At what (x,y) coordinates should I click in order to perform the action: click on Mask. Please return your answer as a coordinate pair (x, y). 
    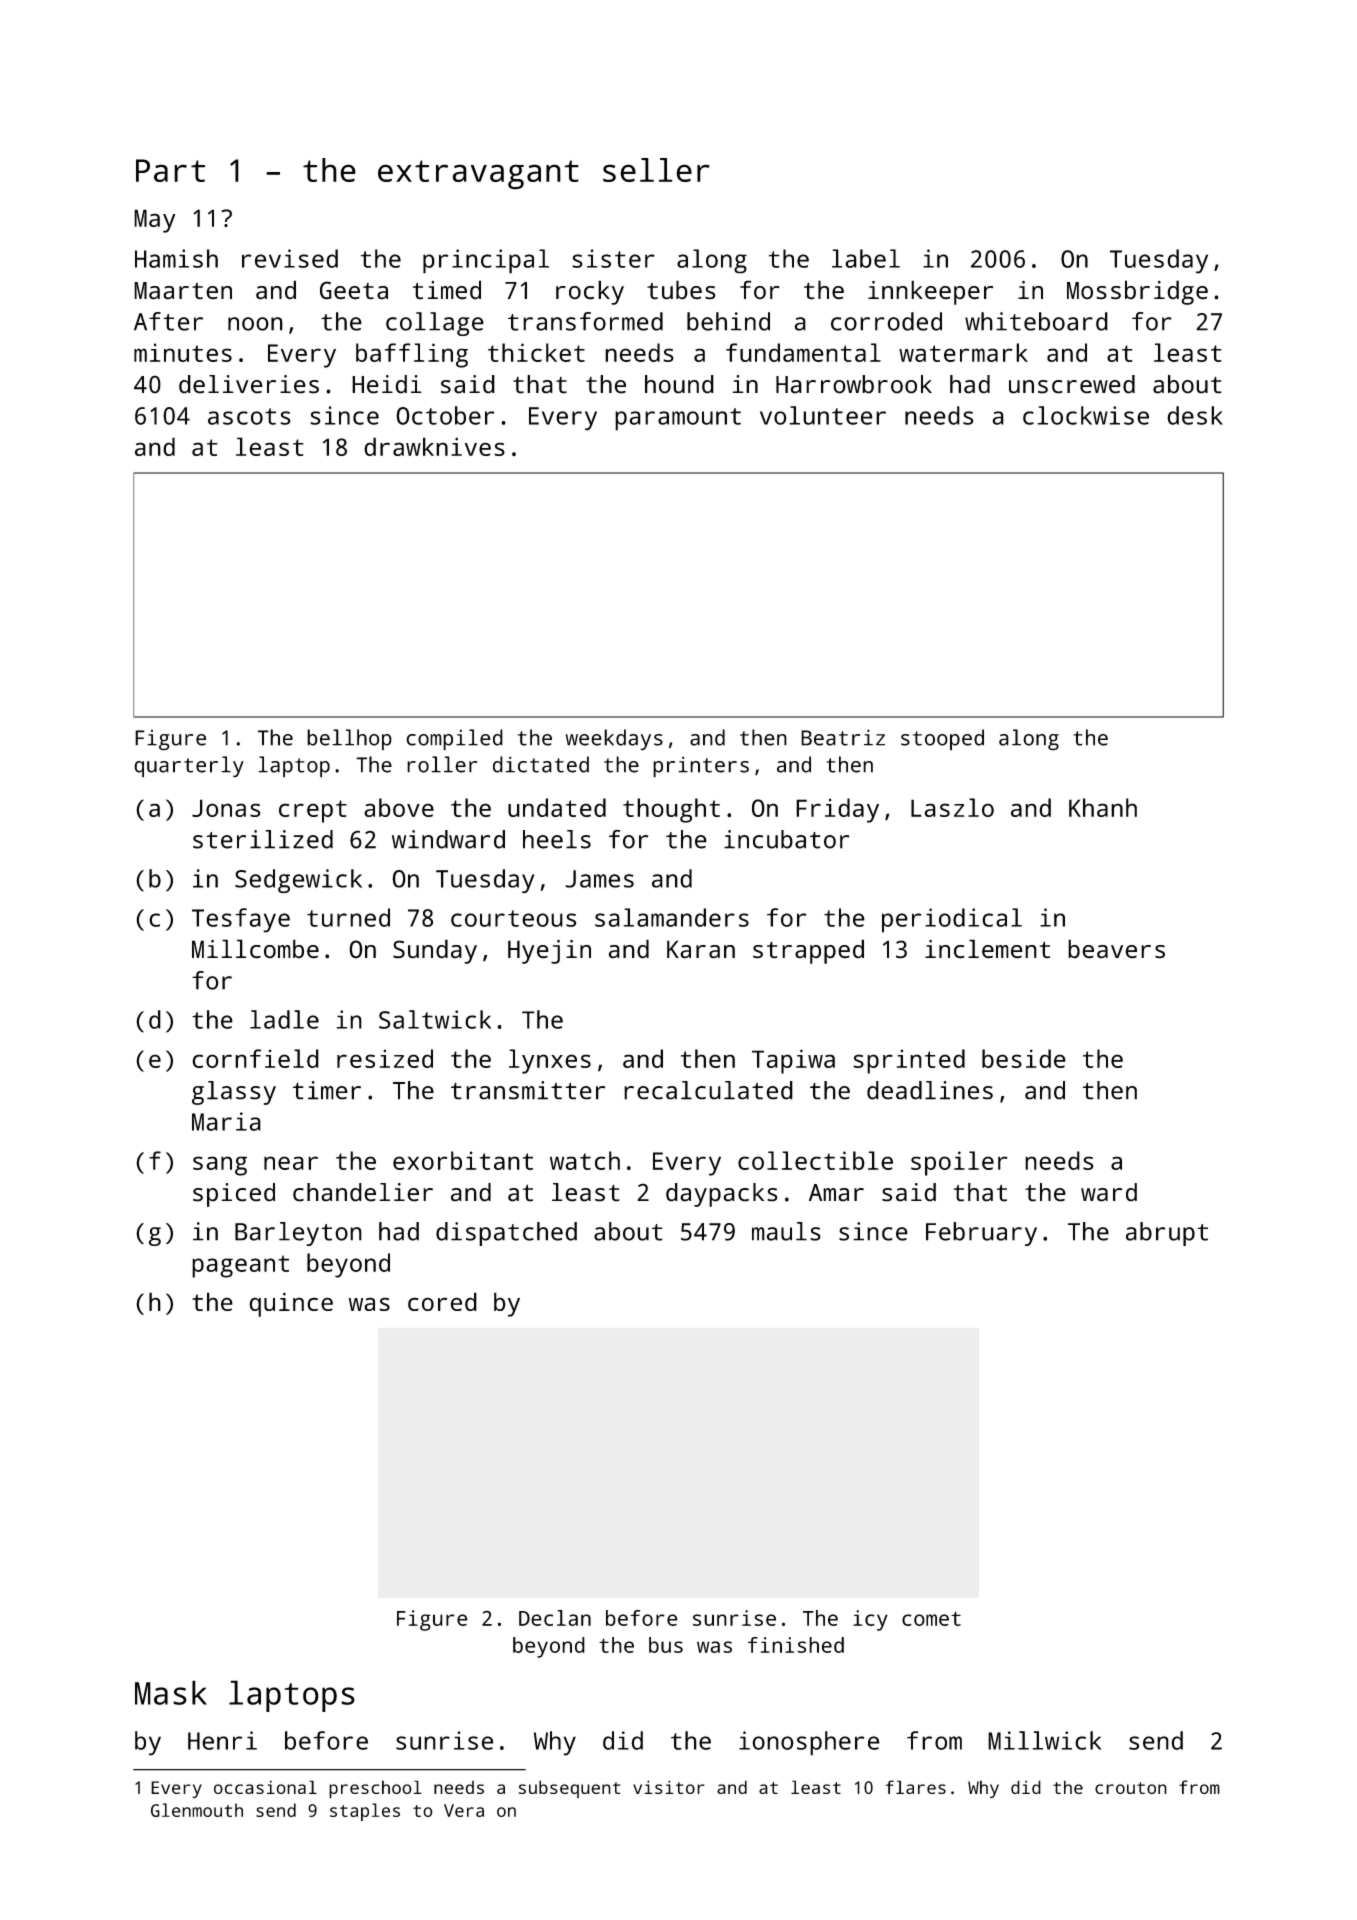
    Looking at the image, I should click on (171, 1692).
